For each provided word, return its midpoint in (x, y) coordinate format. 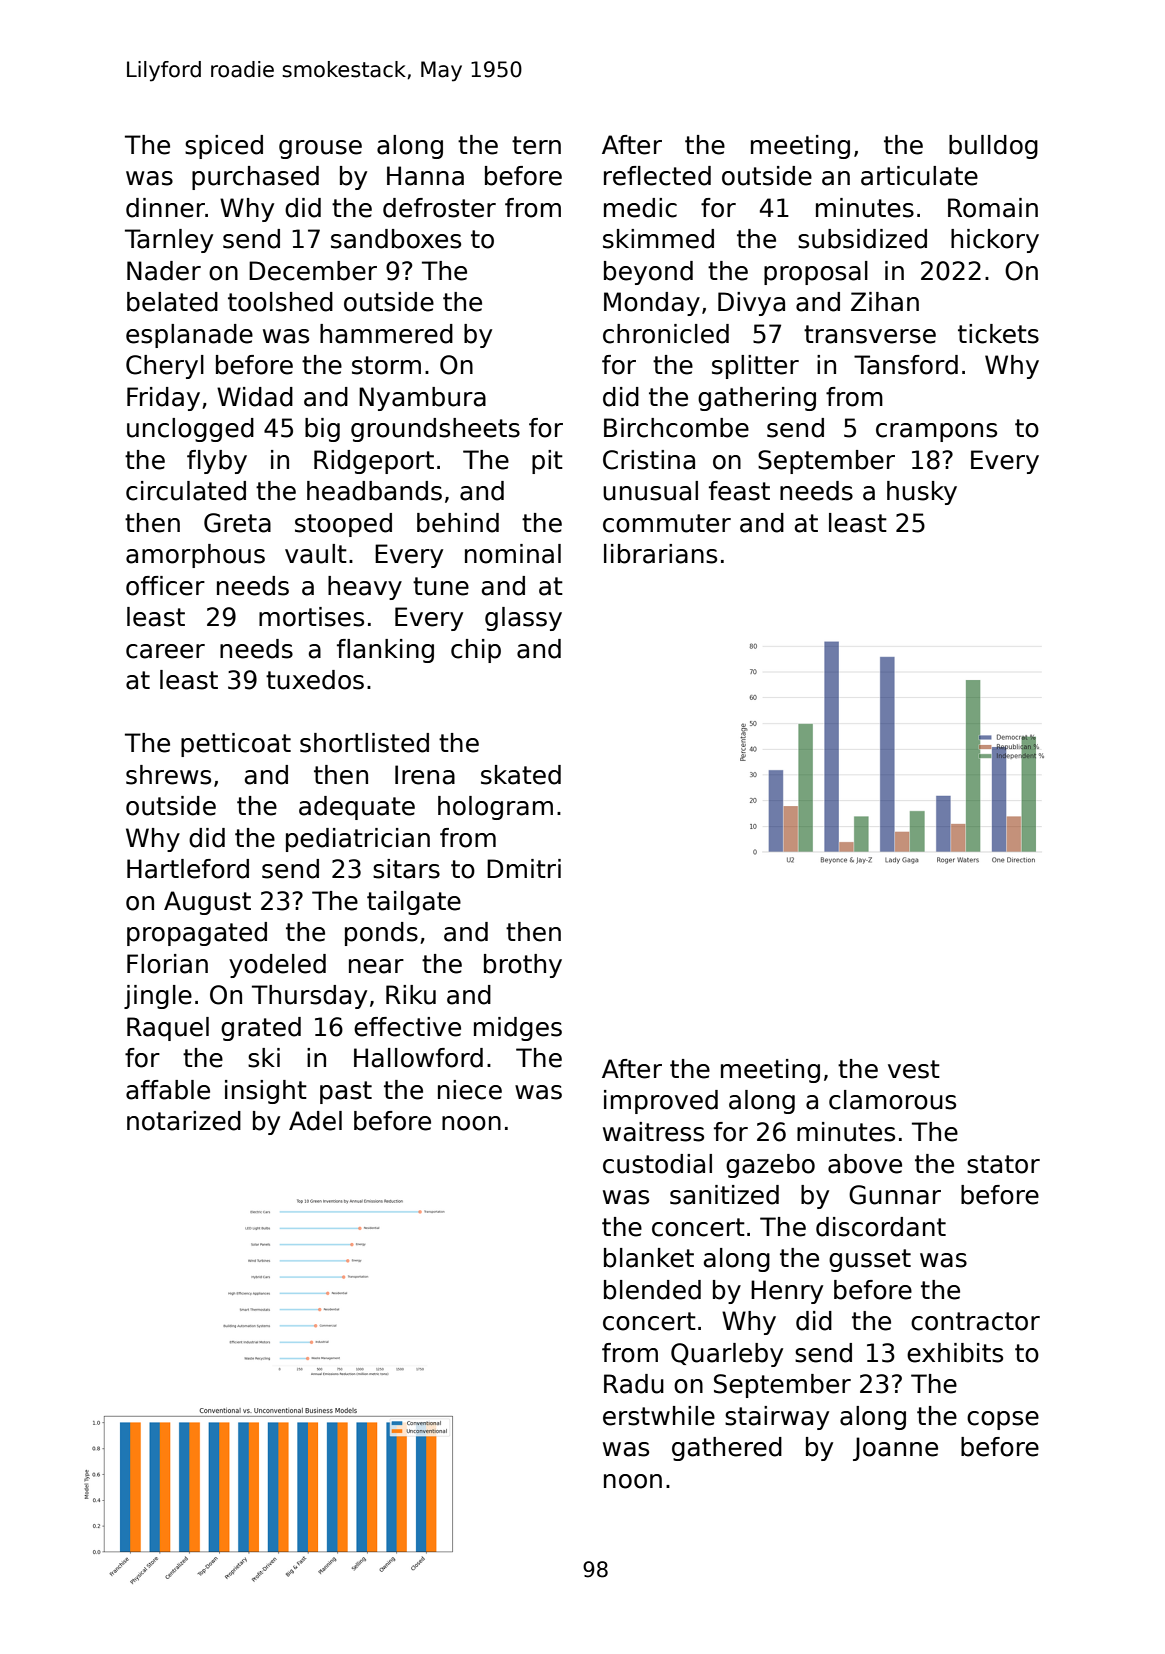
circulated (186, 491)
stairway (777, 1418)
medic (640, 208)
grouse (320, 149)
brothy (523, 966)
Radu (634, 1384)
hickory (995, 241)
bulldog (993, 147)
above (865, 1164)
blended (652, 1290)
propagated (197, 934)
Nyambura (422, 399)
